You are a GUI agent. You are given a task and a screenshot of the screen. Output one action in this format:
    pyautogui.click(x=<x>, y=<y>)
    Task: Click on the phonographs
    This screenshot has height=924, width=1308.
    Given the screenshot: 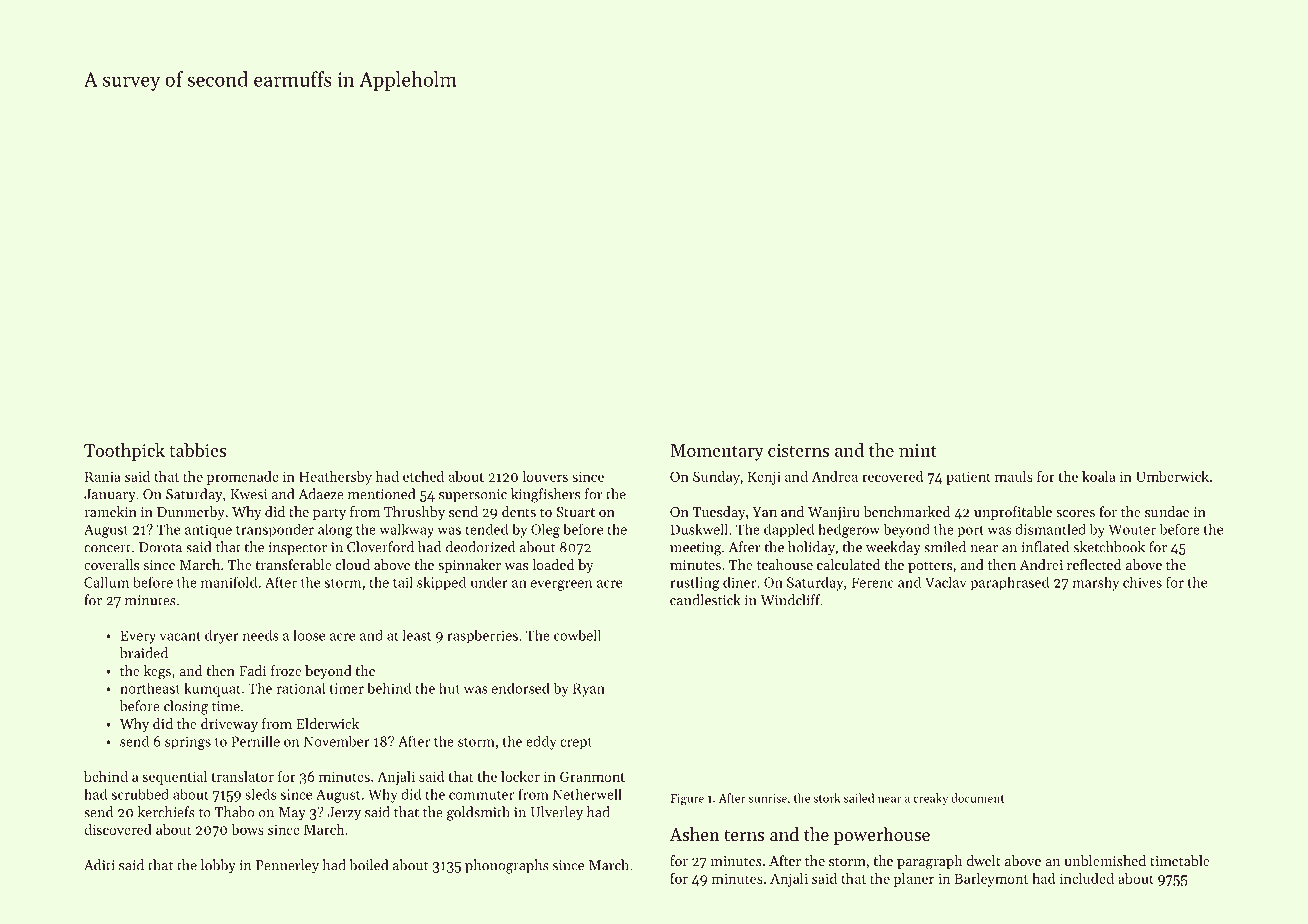 What is the action you would take?
    pyautogui.click(x=507, y=866)
